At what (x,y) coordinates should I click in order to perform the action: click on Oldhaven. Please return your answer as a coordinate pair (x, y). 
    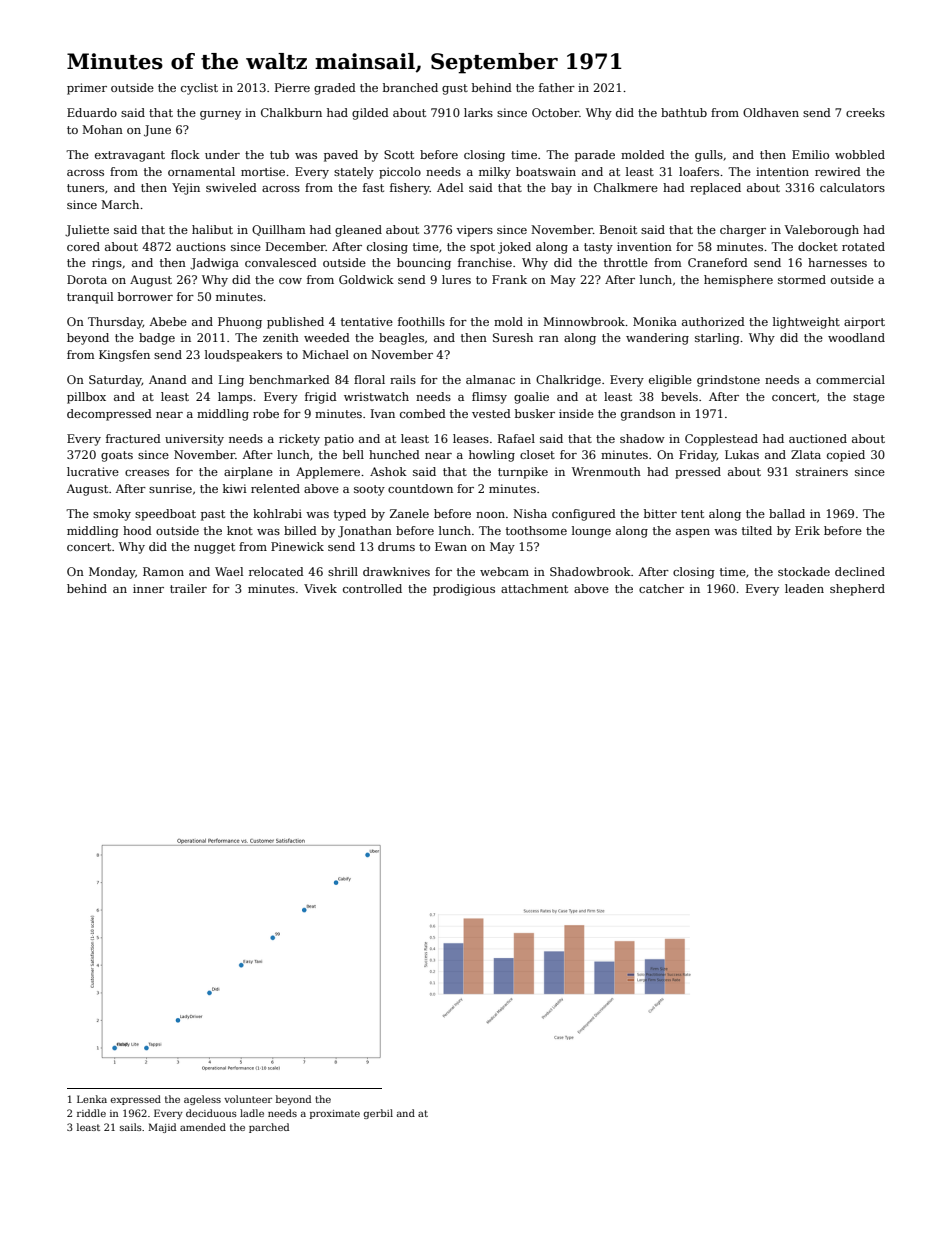
    Looking at the image, I should click on (771, 112).
